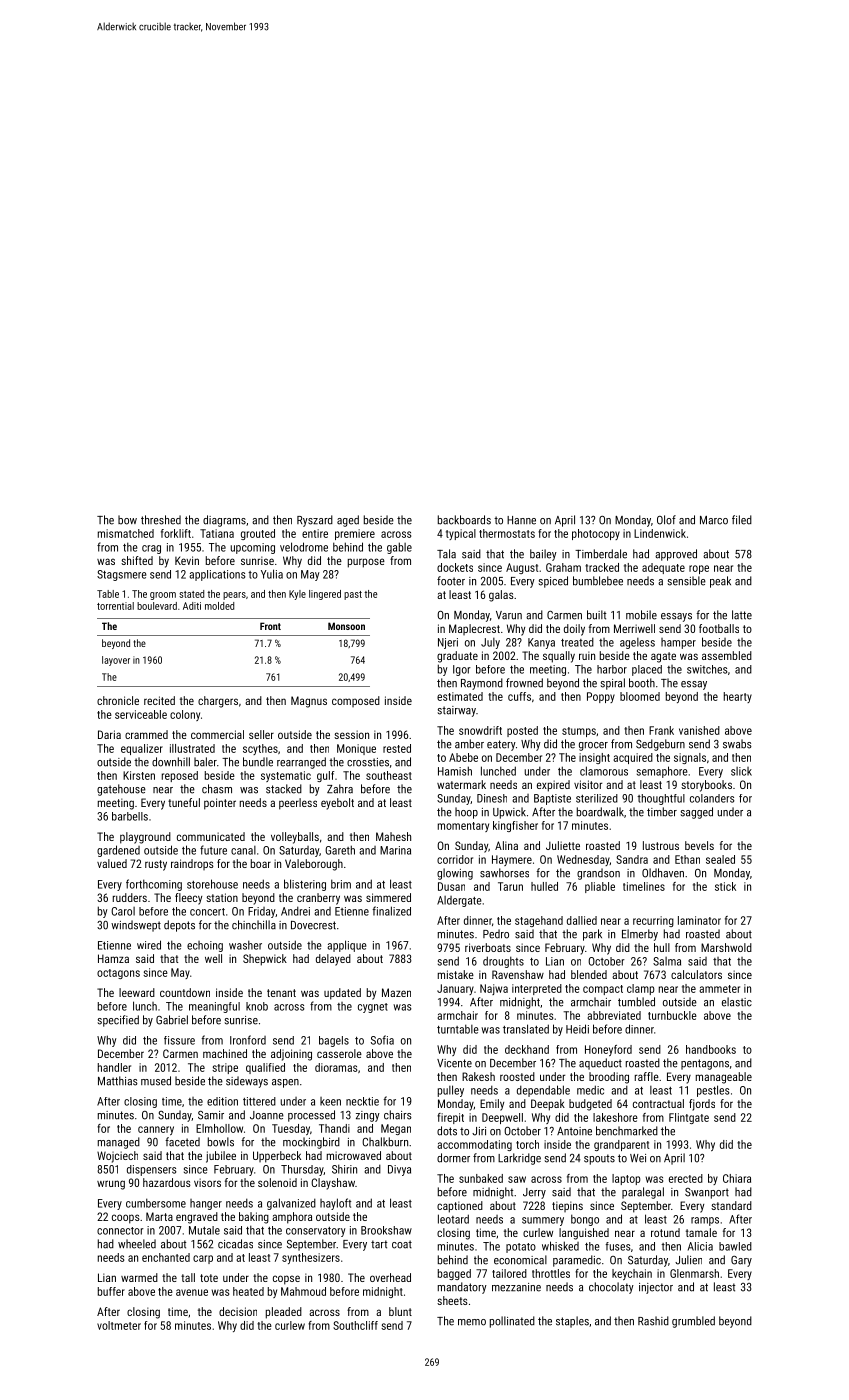 This screenshot has height=1400, width=849. I want to click on Magnus, so click(309, 702).
